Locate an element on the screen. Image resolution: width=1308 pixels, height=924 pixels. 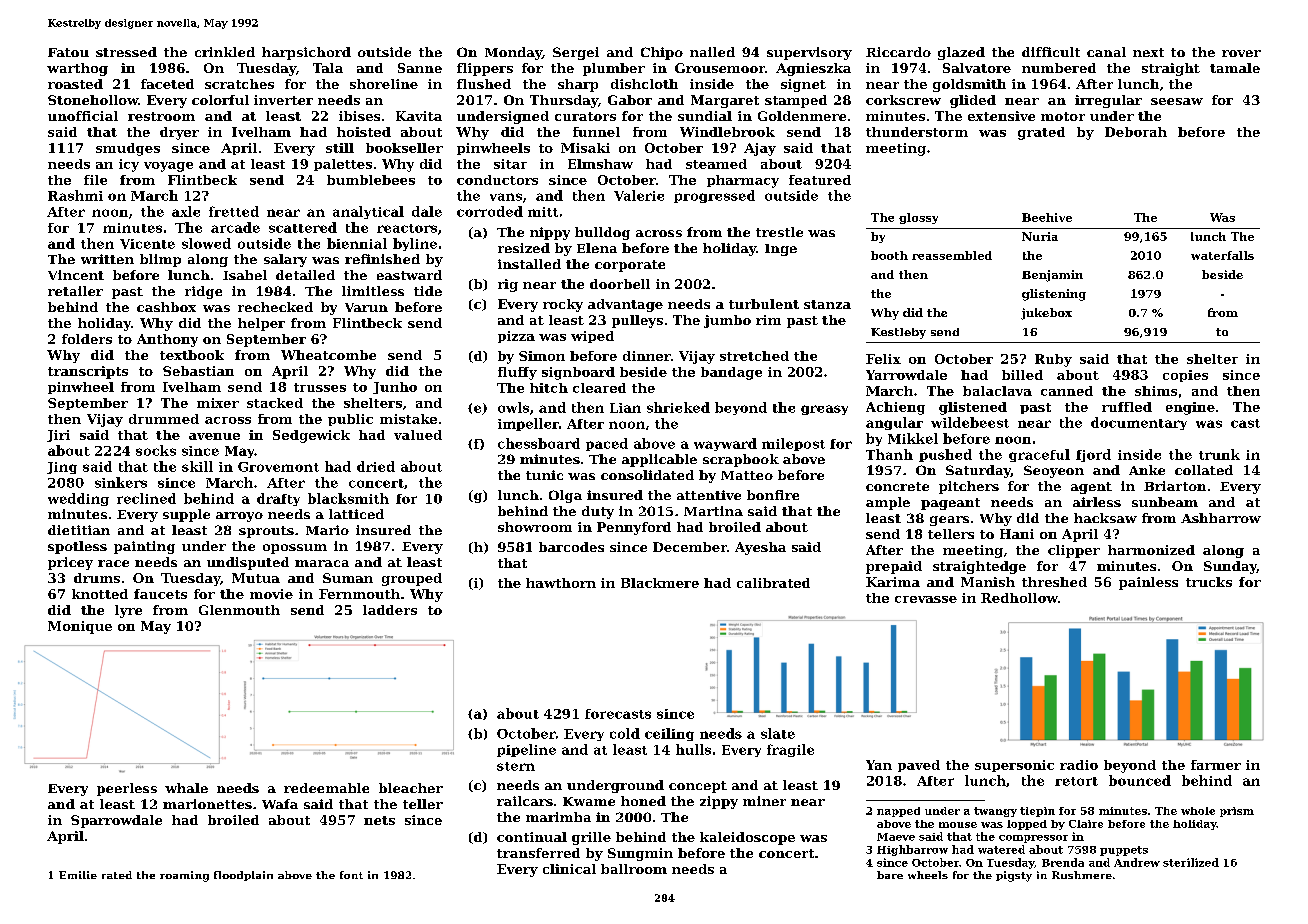
hawthorn is located at coordinates (561, 583).
